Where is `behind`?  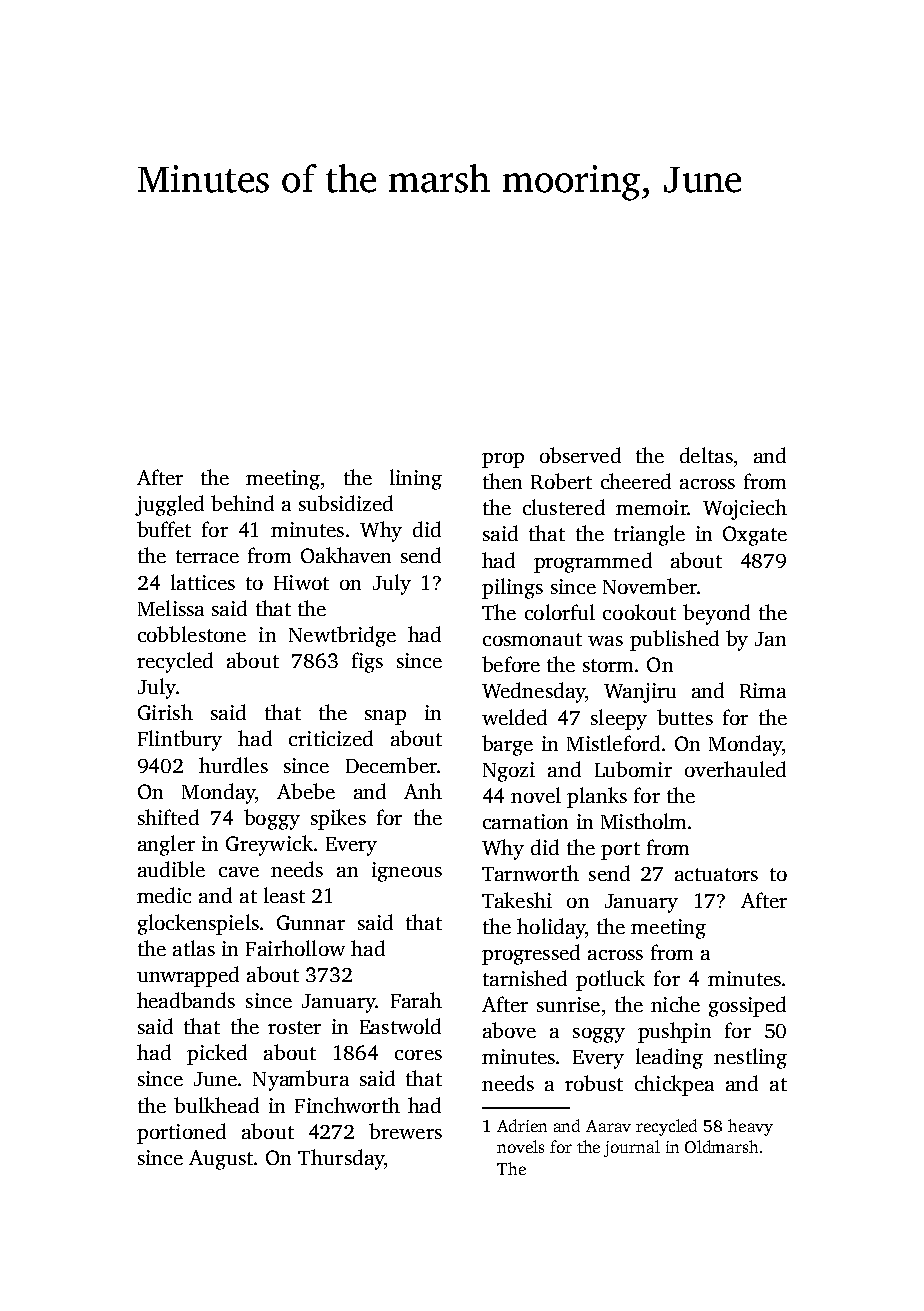
behind is located at coordinates (242, 503).
